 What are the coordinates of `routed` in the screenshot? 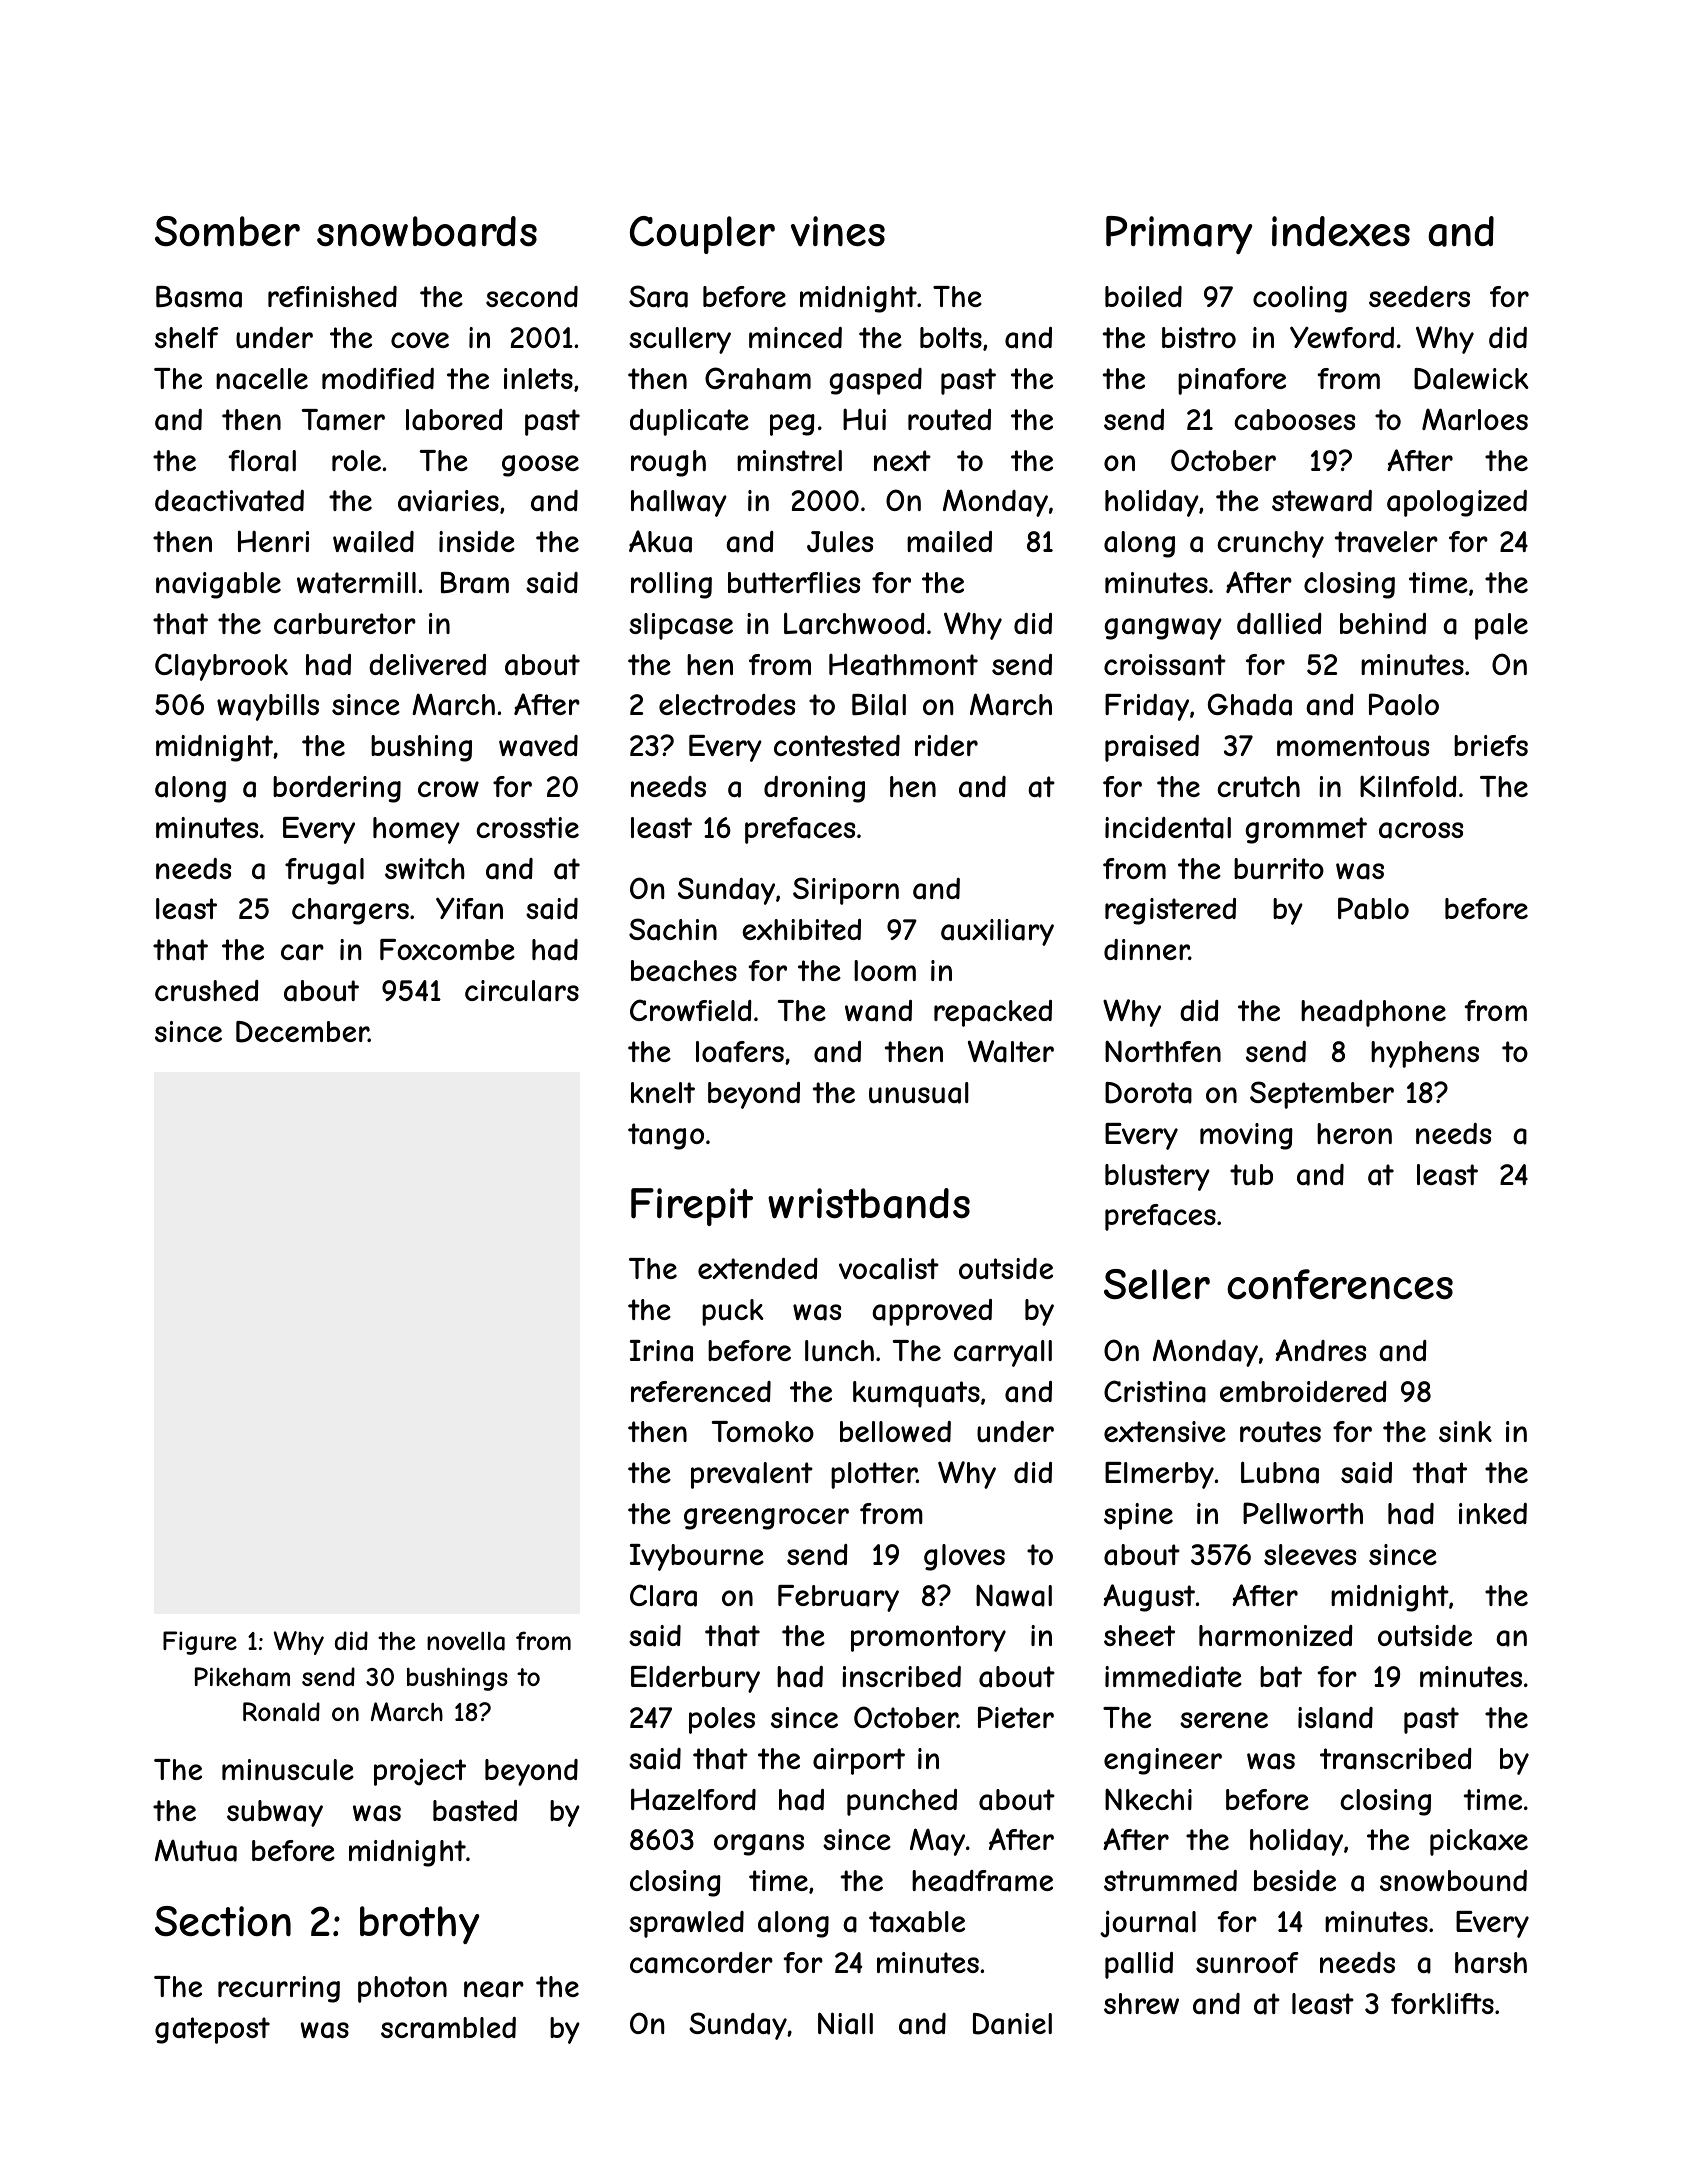 It's located at (949, 420).
